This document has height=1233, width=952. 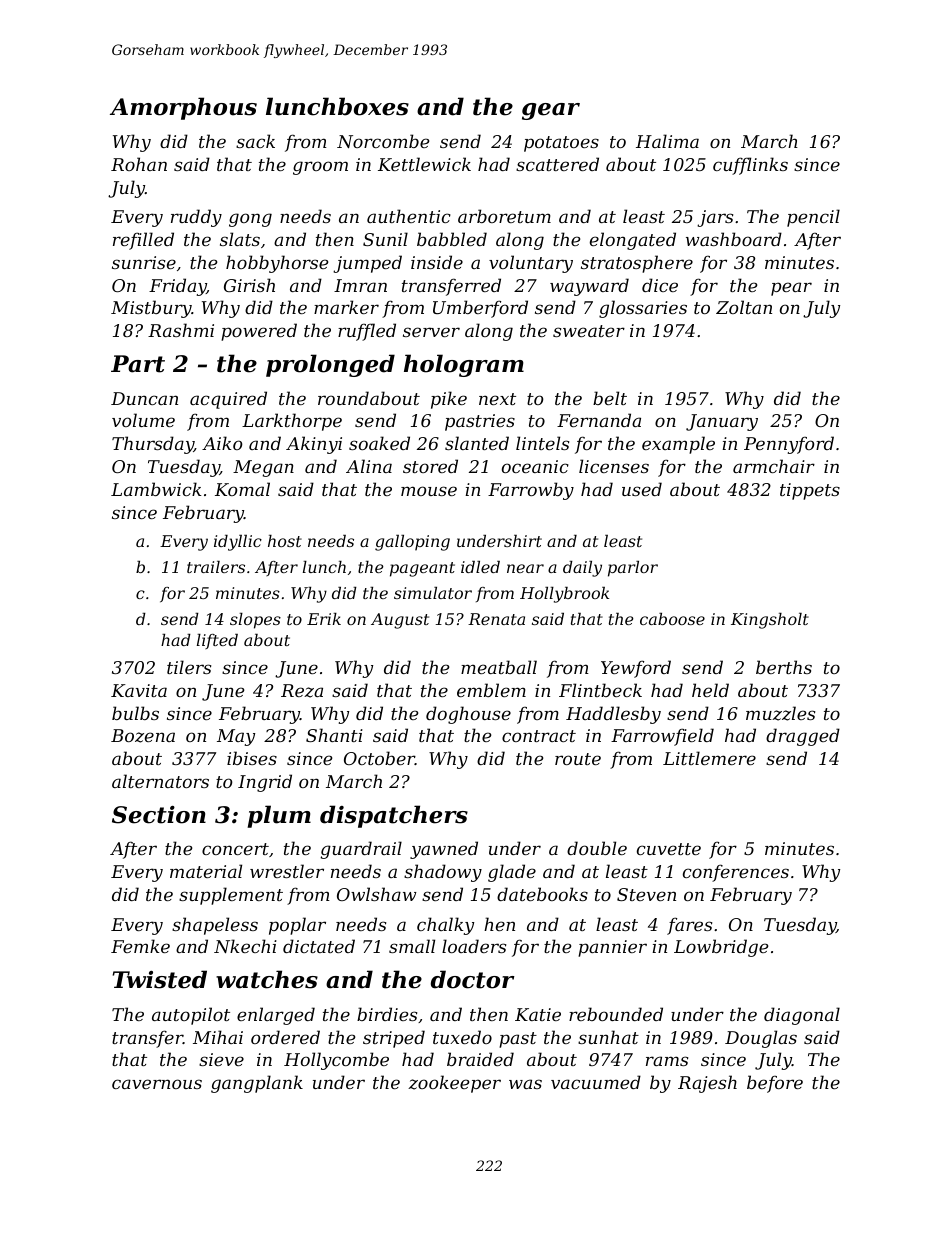 What do you see at coordinates (564, 595) in the document?
I see `Hollybrook` at bounding box center [564, 595].
